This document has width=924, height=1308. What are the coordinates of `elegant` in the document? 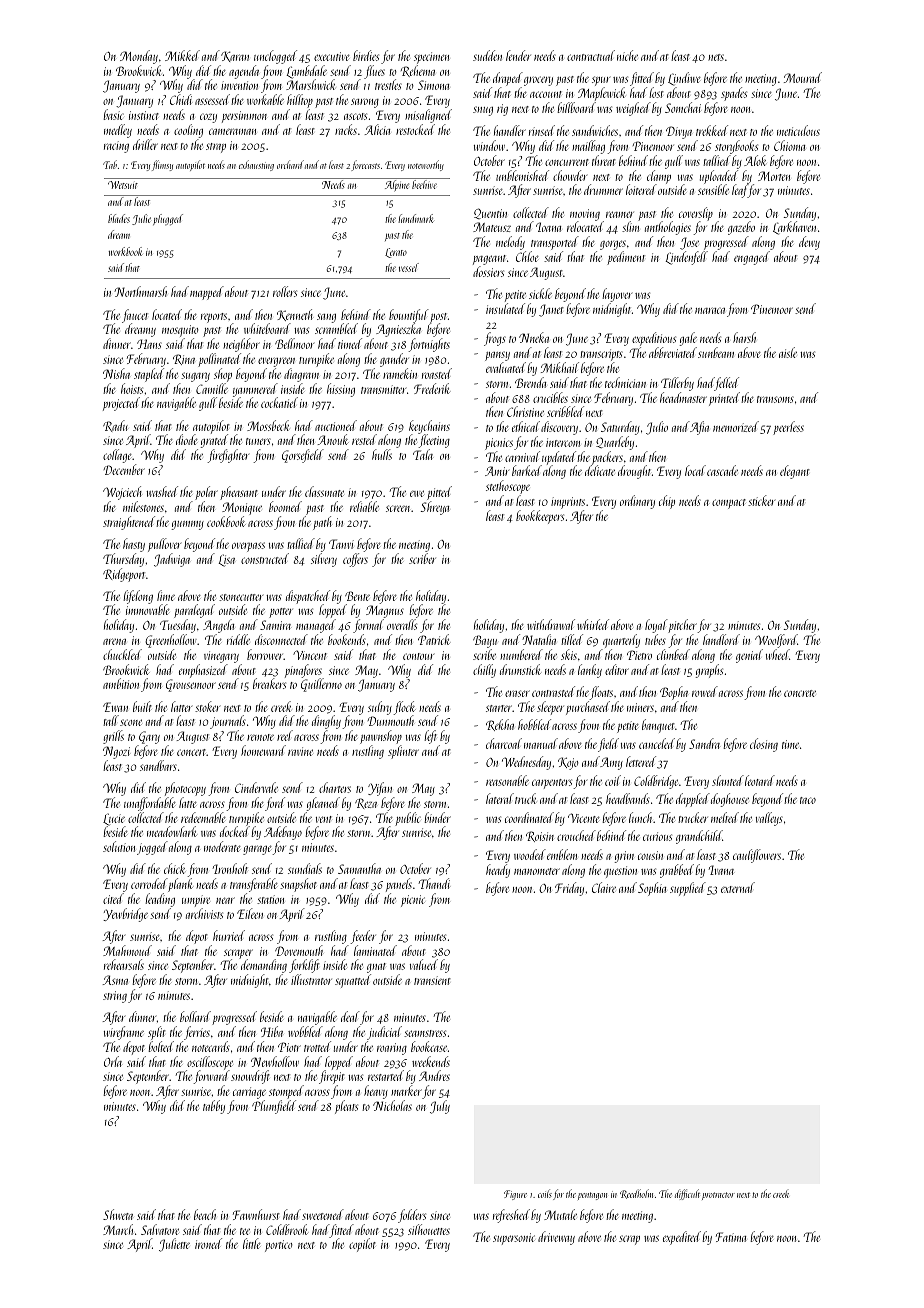 It's located at (795, 472).
